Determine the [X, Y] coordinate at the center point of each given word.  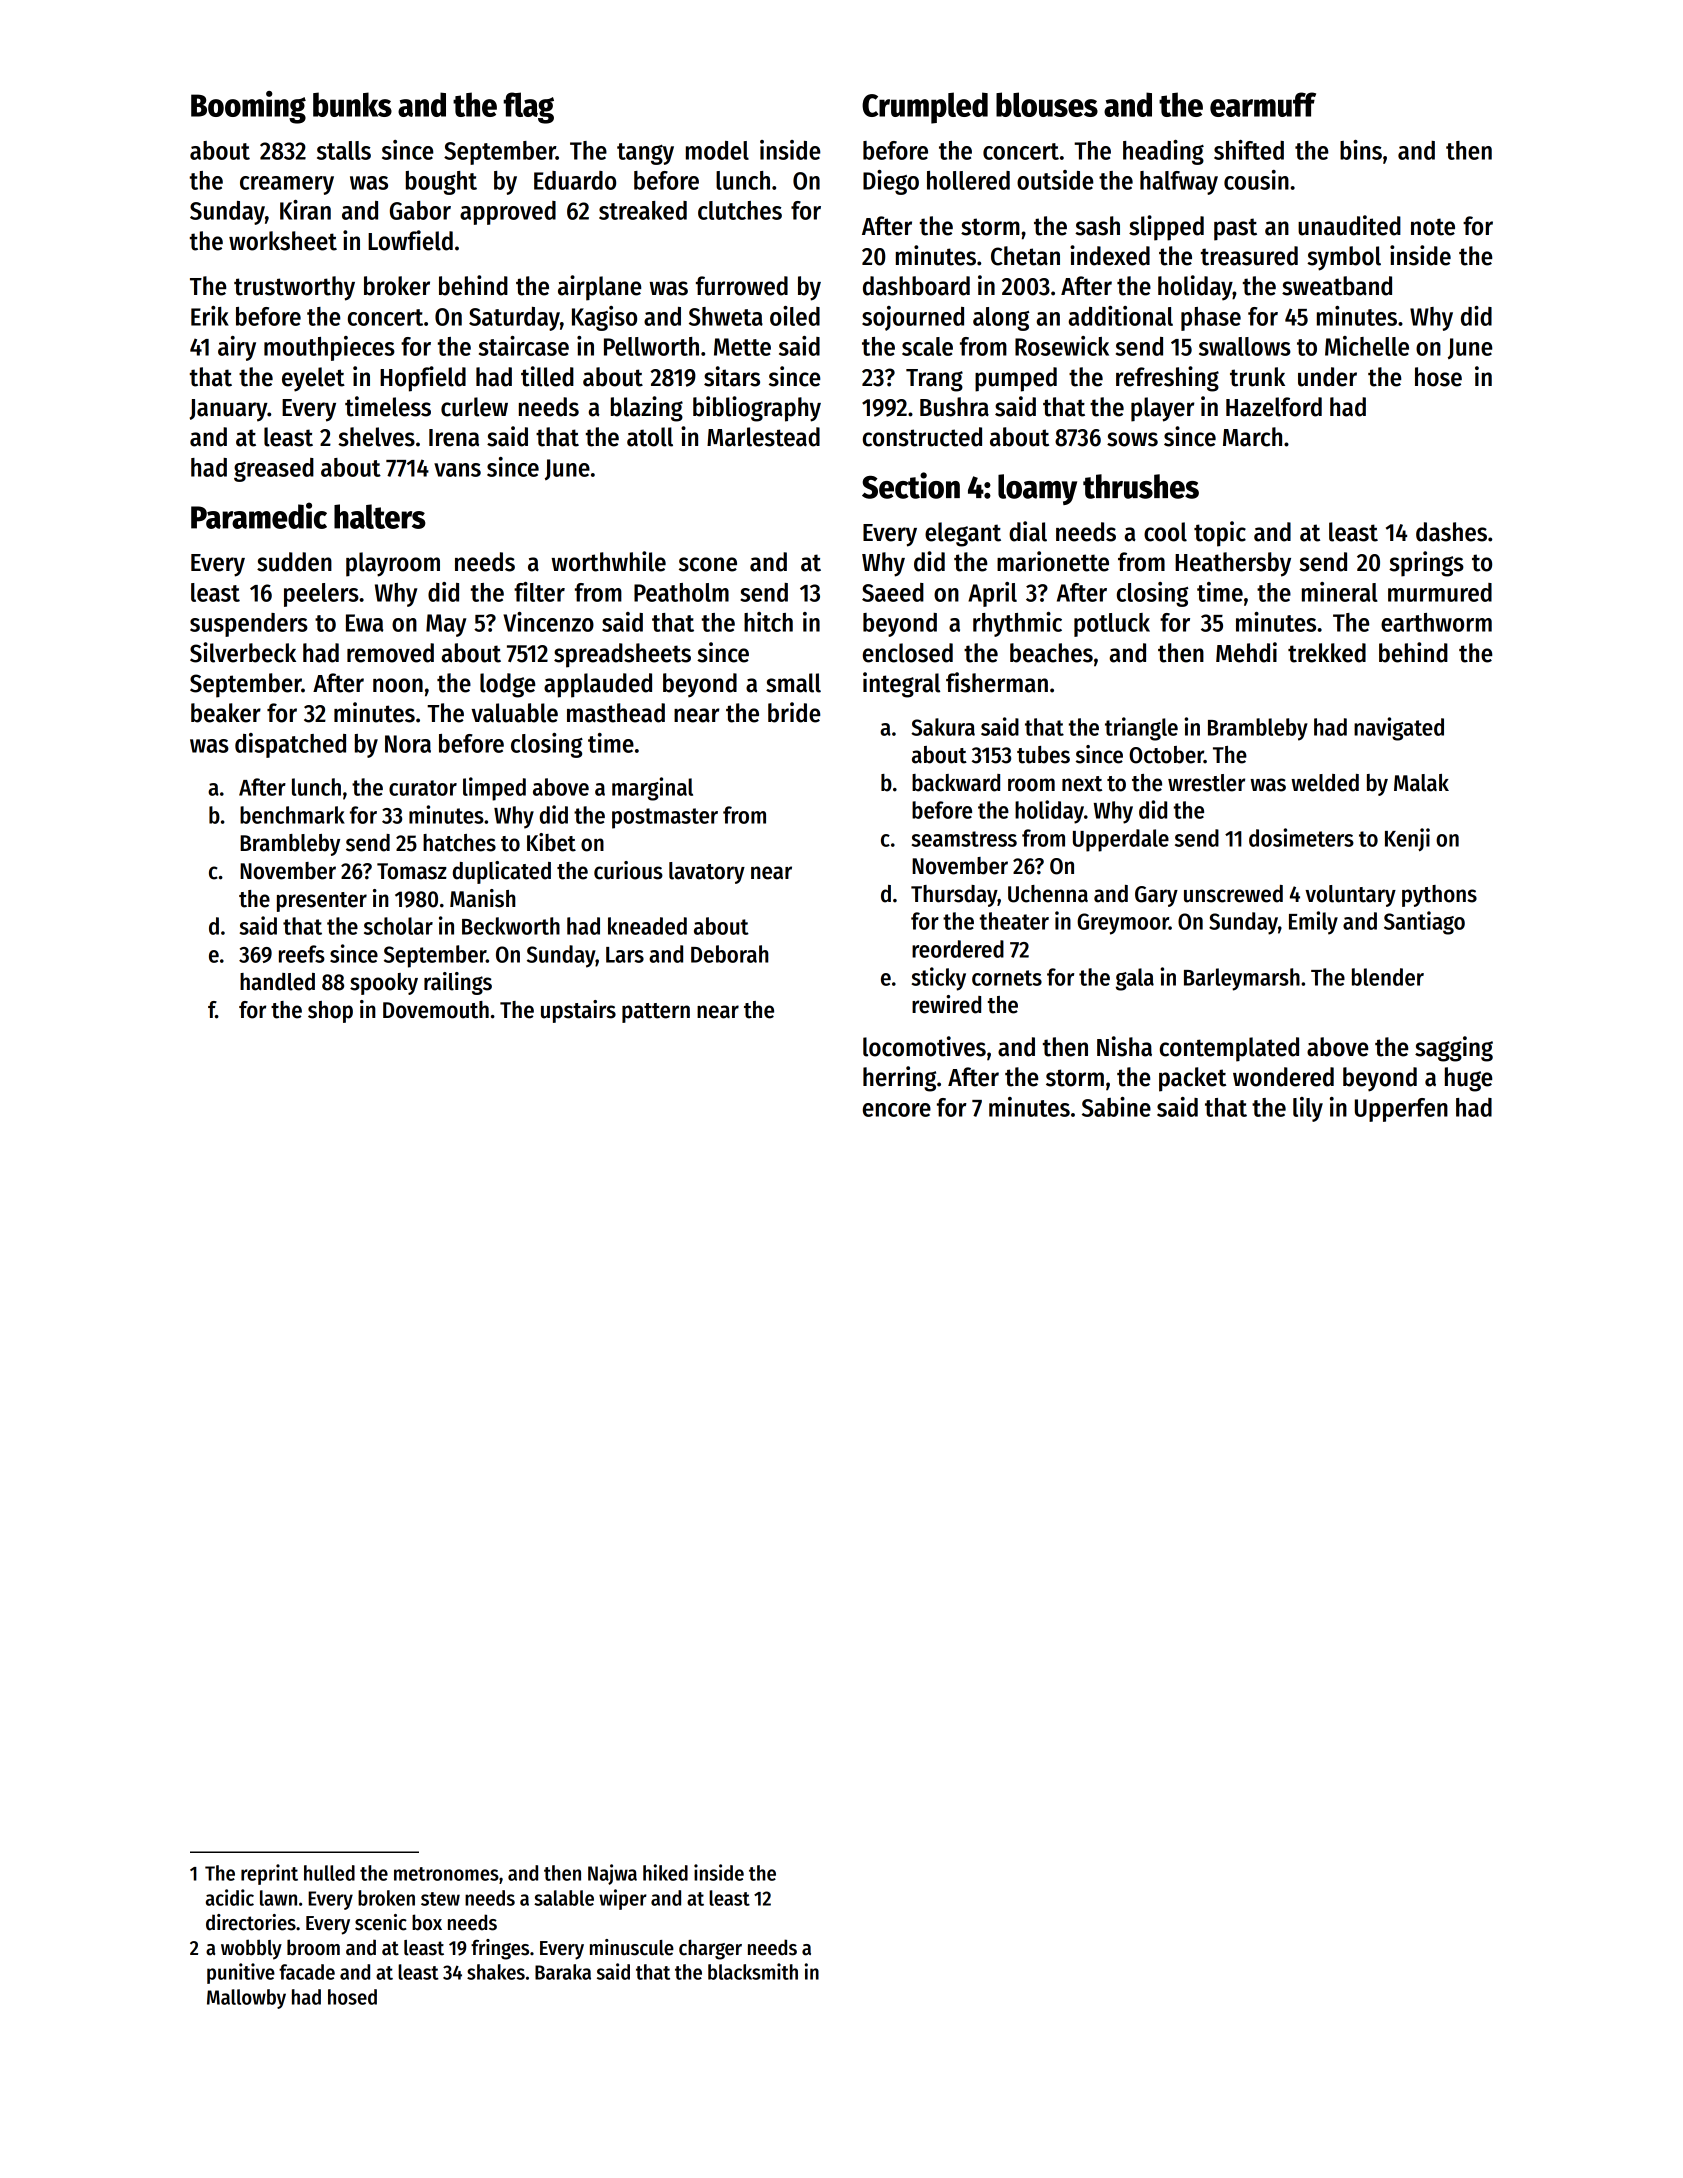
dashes [1451, 532]
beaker [226, 713]
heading [1163, 152]
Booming [248, 107]
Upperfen [1401, 1110]
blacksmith [753, 1971]
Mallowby [246, 1999]
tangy [645, 154]
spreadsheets [622, 655]
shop [330, 1012]
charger [710, 1949]
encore [897, 1110]
